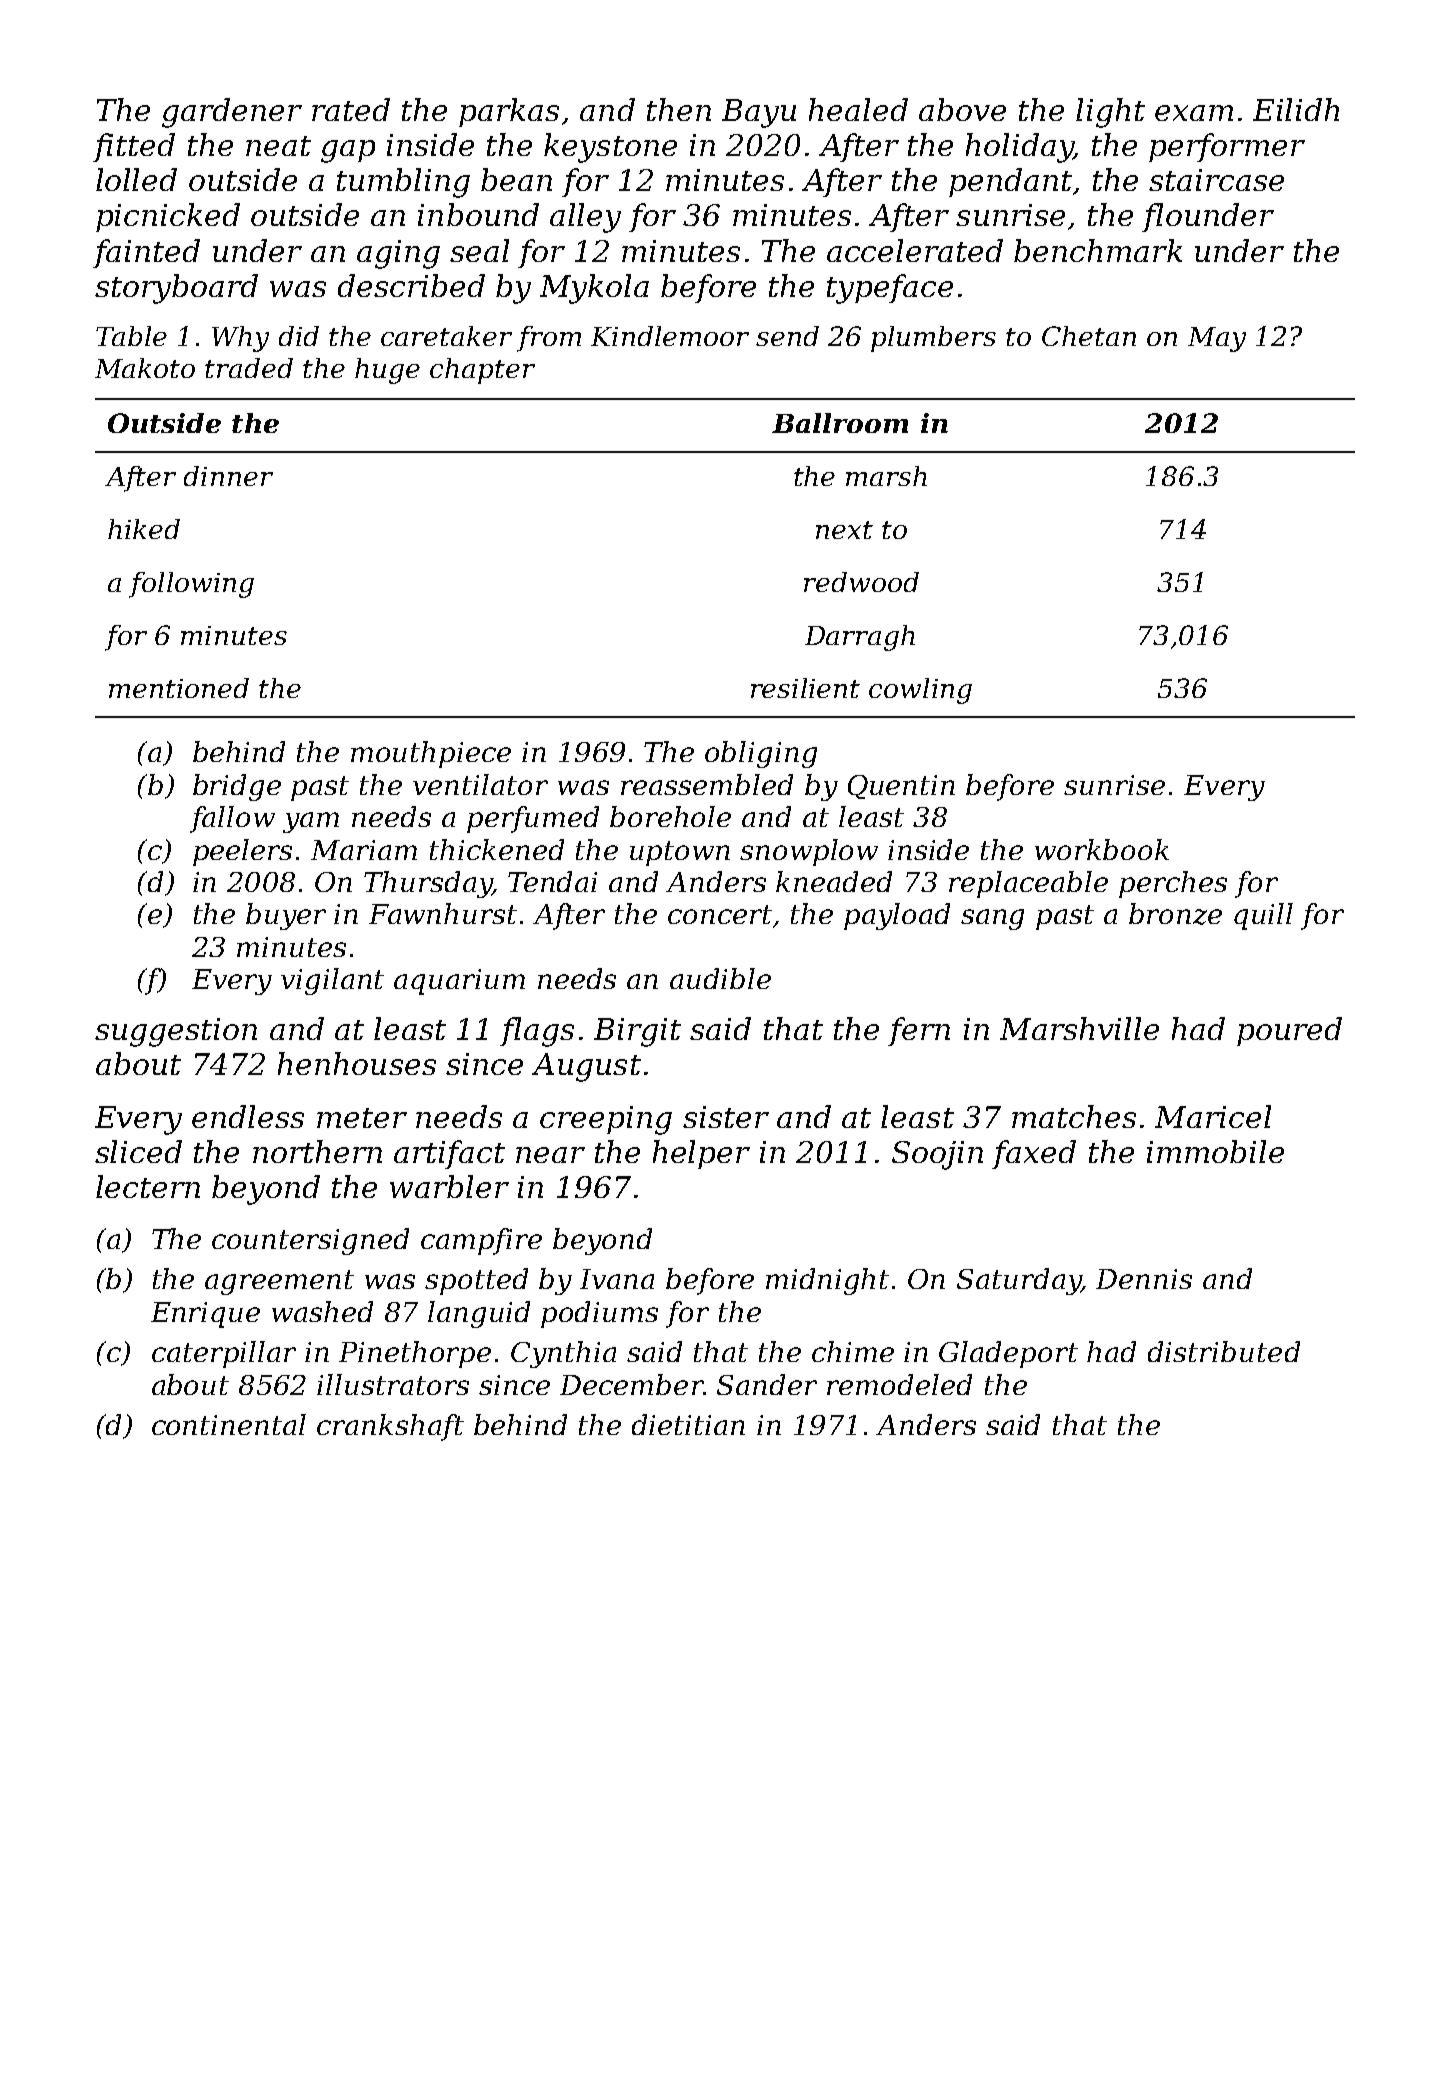 This screenshot has width=1450, height=2100. I want to click on December, so click(631, 1384).
